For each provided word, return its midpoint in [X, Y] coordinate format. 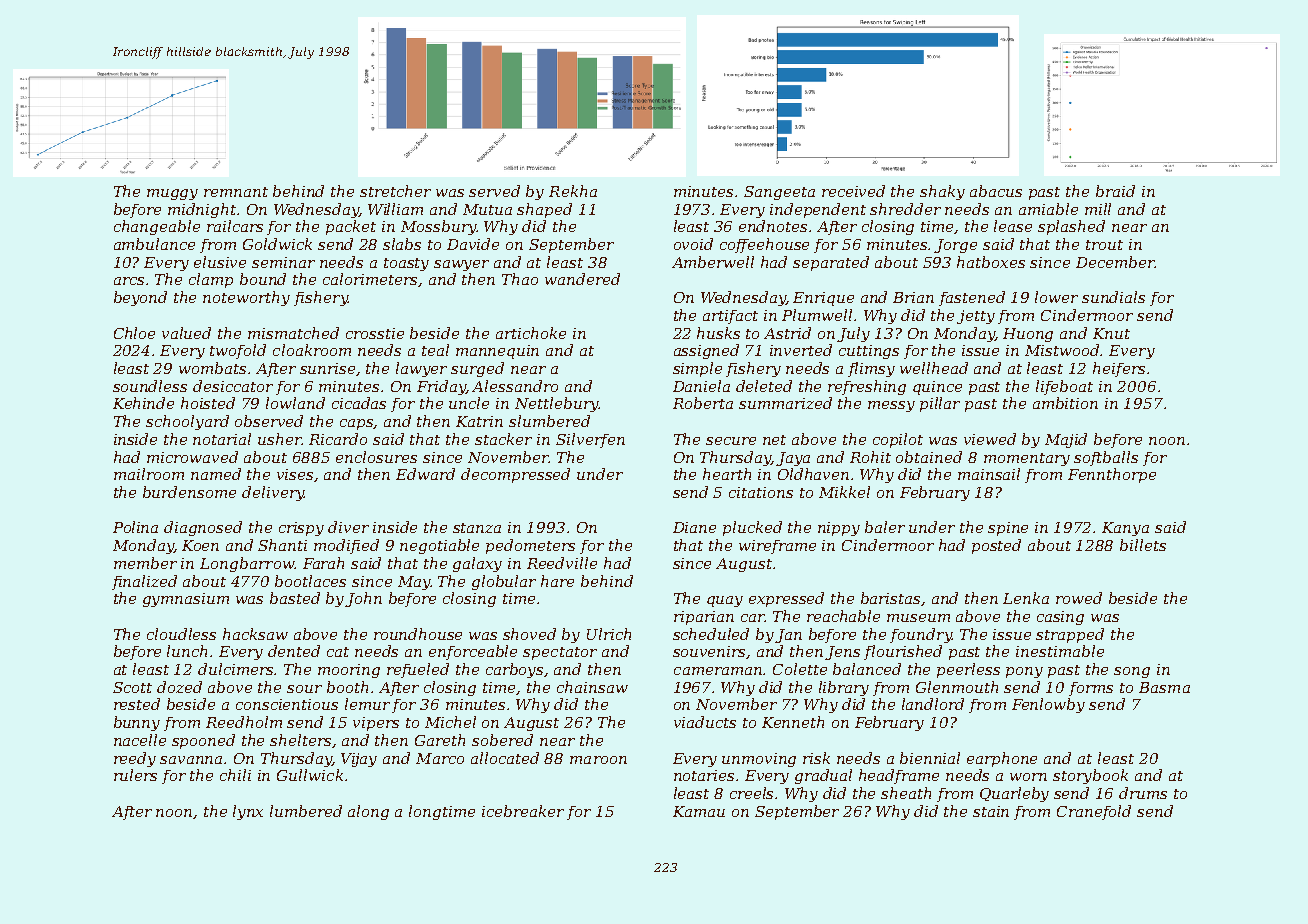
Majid [1066, 440]
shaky [942, 192]
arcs [129, 281]
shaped [544, 210]
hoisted [208, 403]
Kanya [1125, 529]
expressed [786, 599]
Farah [323, 563]
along [368, 812]
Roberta [703, 403]
